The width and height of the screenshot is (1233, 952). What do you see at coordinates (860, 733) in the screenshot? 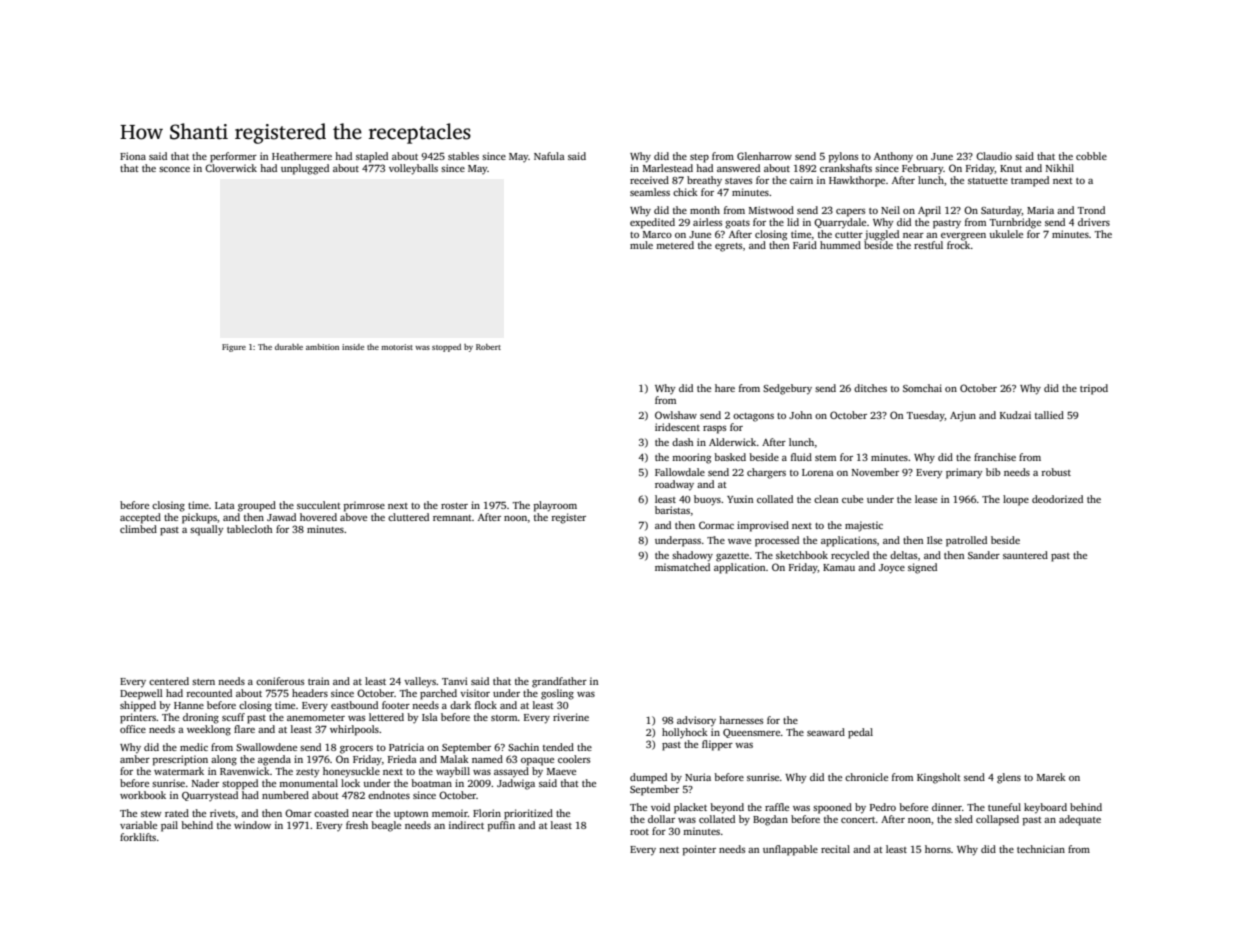
I see `pedal` at bounding box center [860, 733].
